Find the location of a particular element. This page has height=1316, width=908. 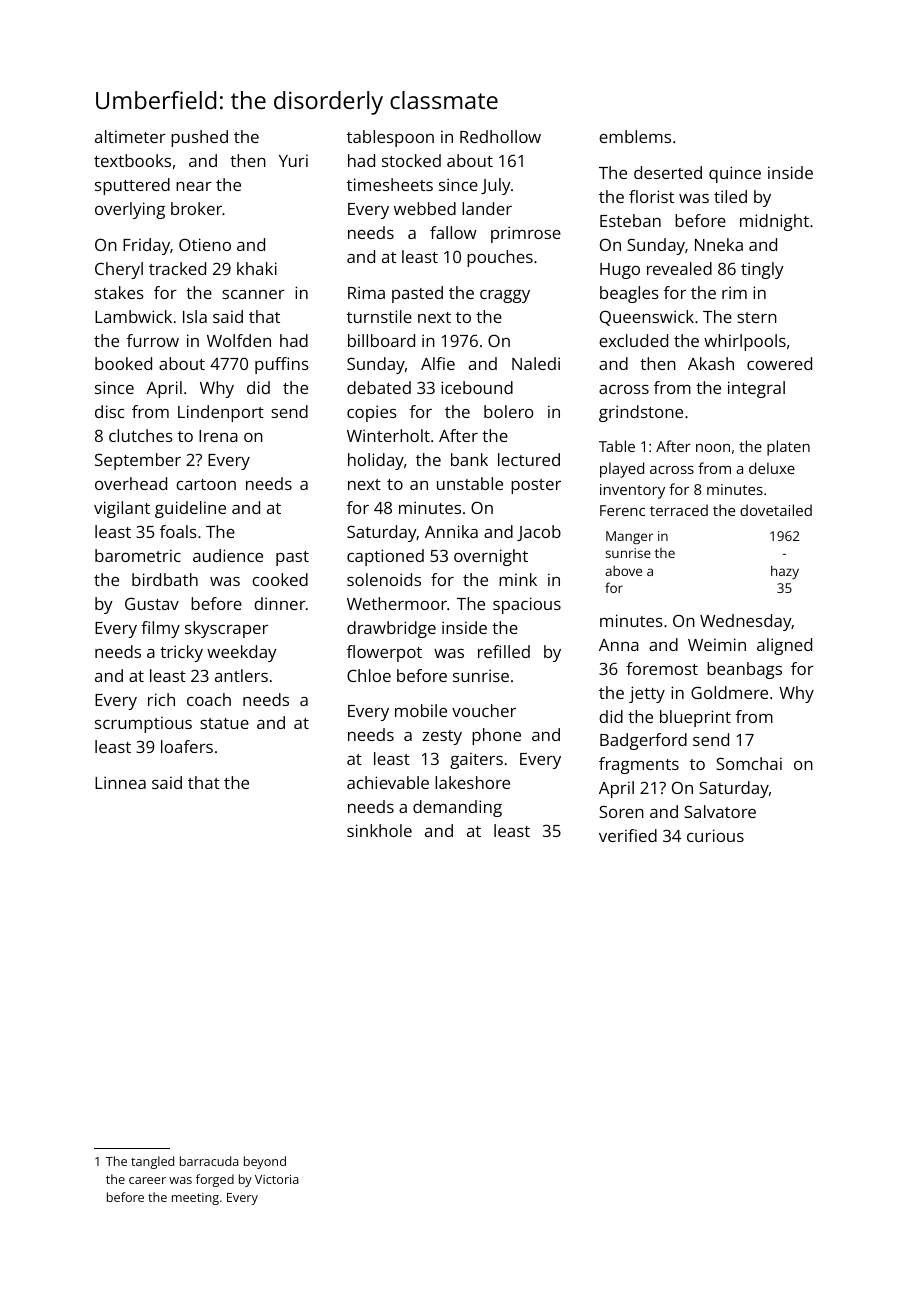

Esteban is located at coordinates (630, 220).
